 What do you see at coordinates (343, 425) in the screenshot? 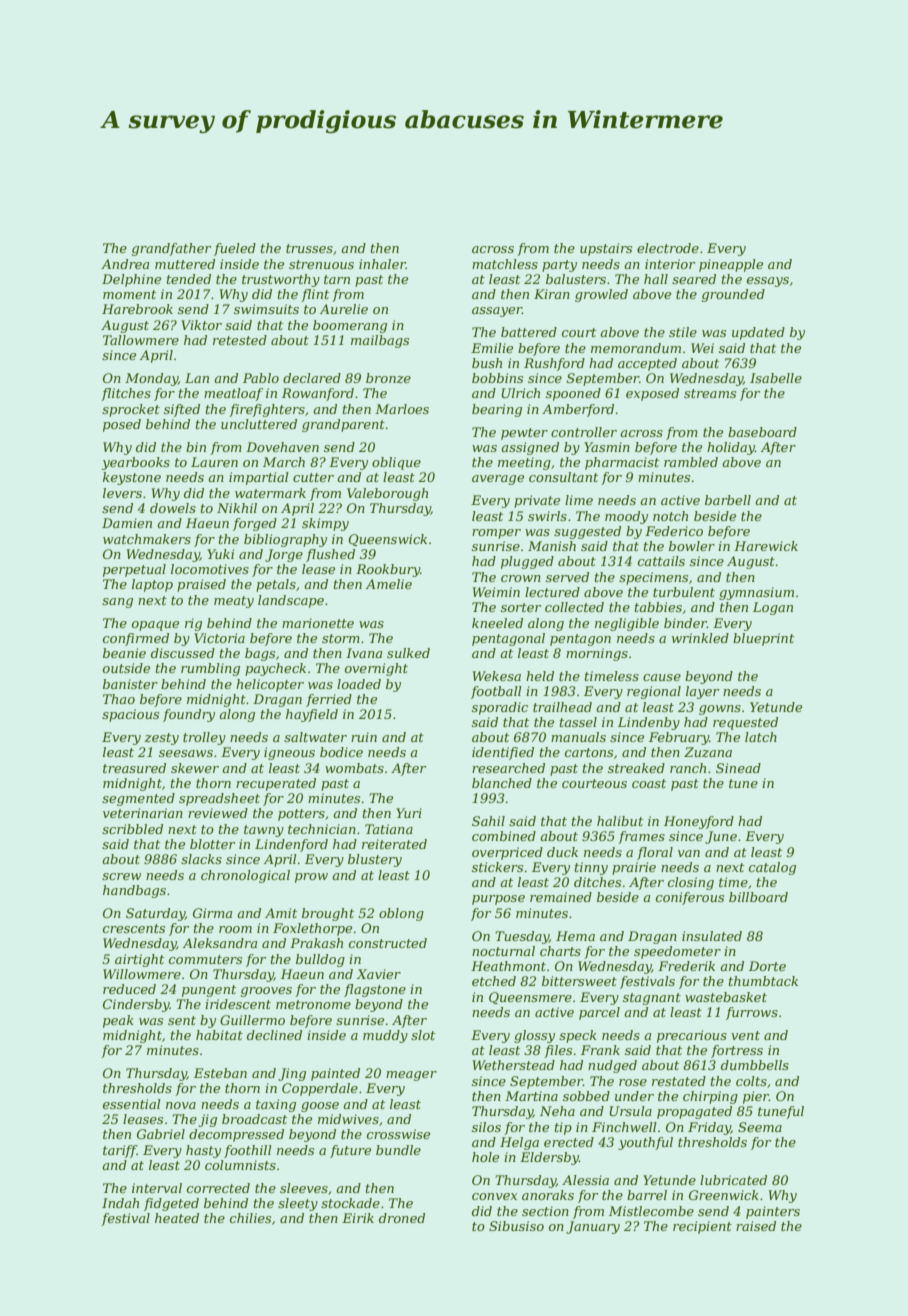
I see `grandparent` at bounding box center [343, 425].
